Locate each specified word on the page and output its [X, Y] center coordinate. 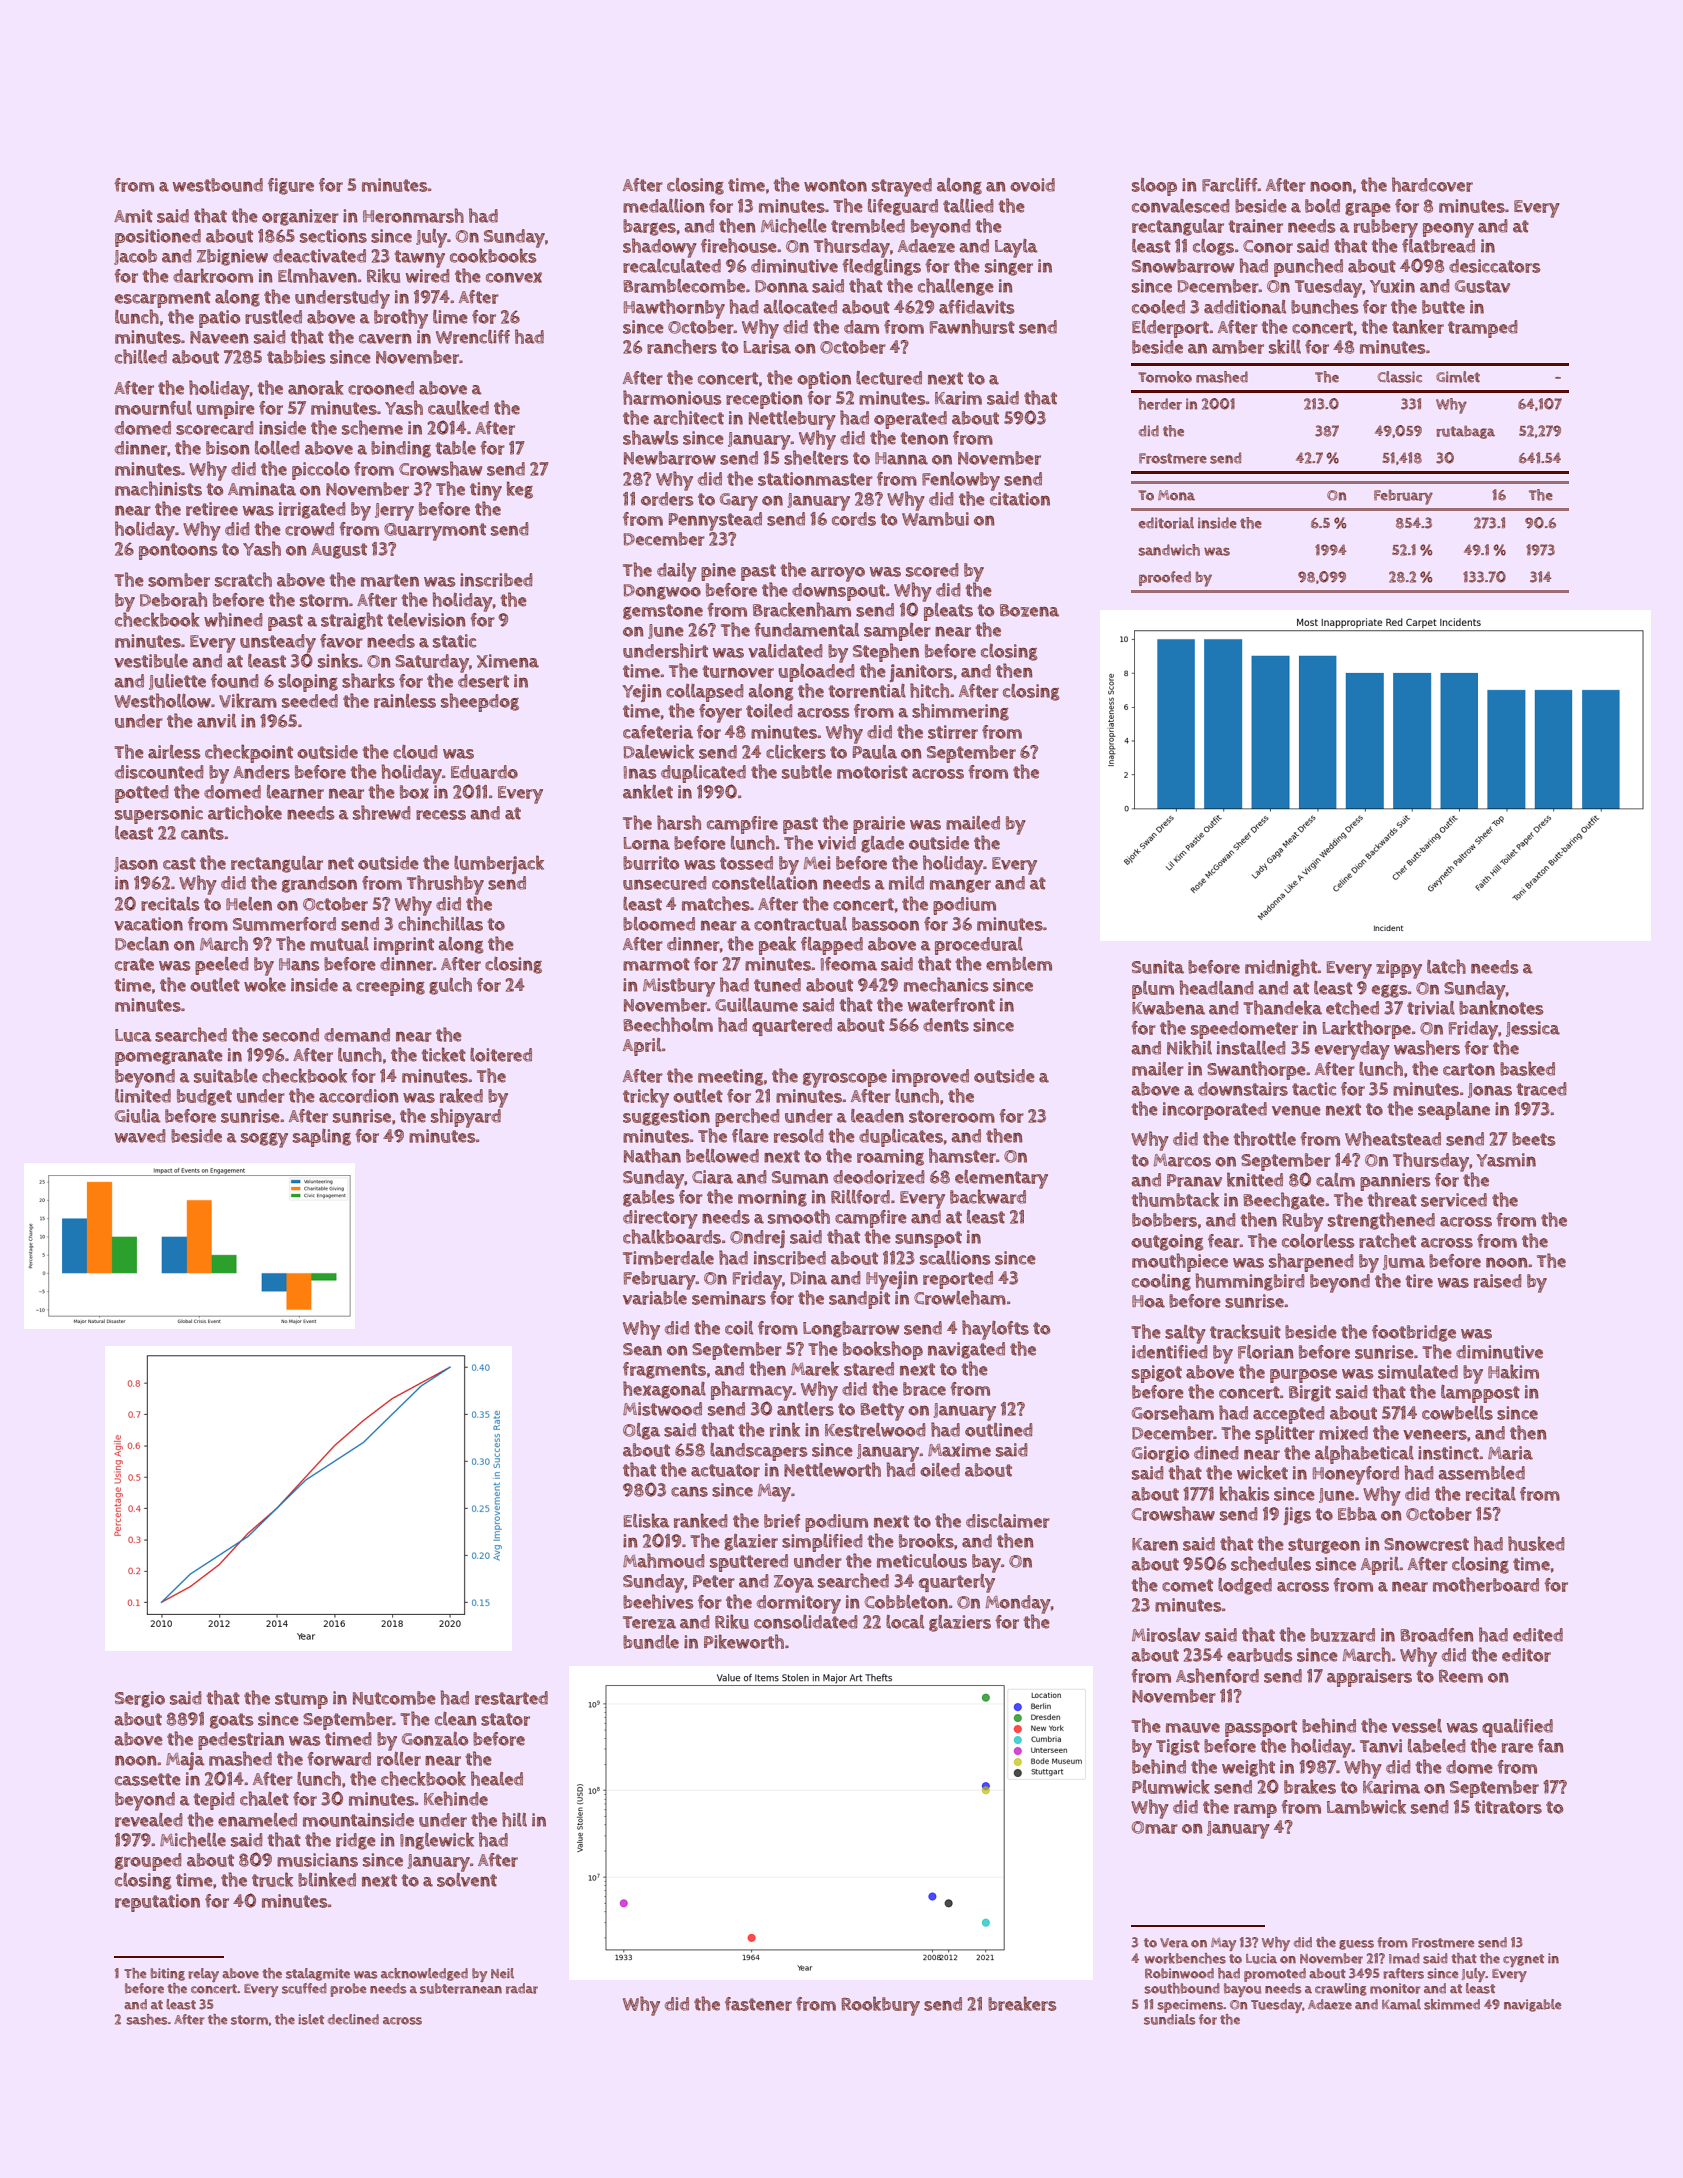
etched [1352, 1007]
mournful [153, 408]
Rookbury [881, 2006]
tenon [924, 438]
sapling [322, 1138]
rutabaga [1465, 432]
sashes [147, 2019]
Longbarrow [851, 1329]
